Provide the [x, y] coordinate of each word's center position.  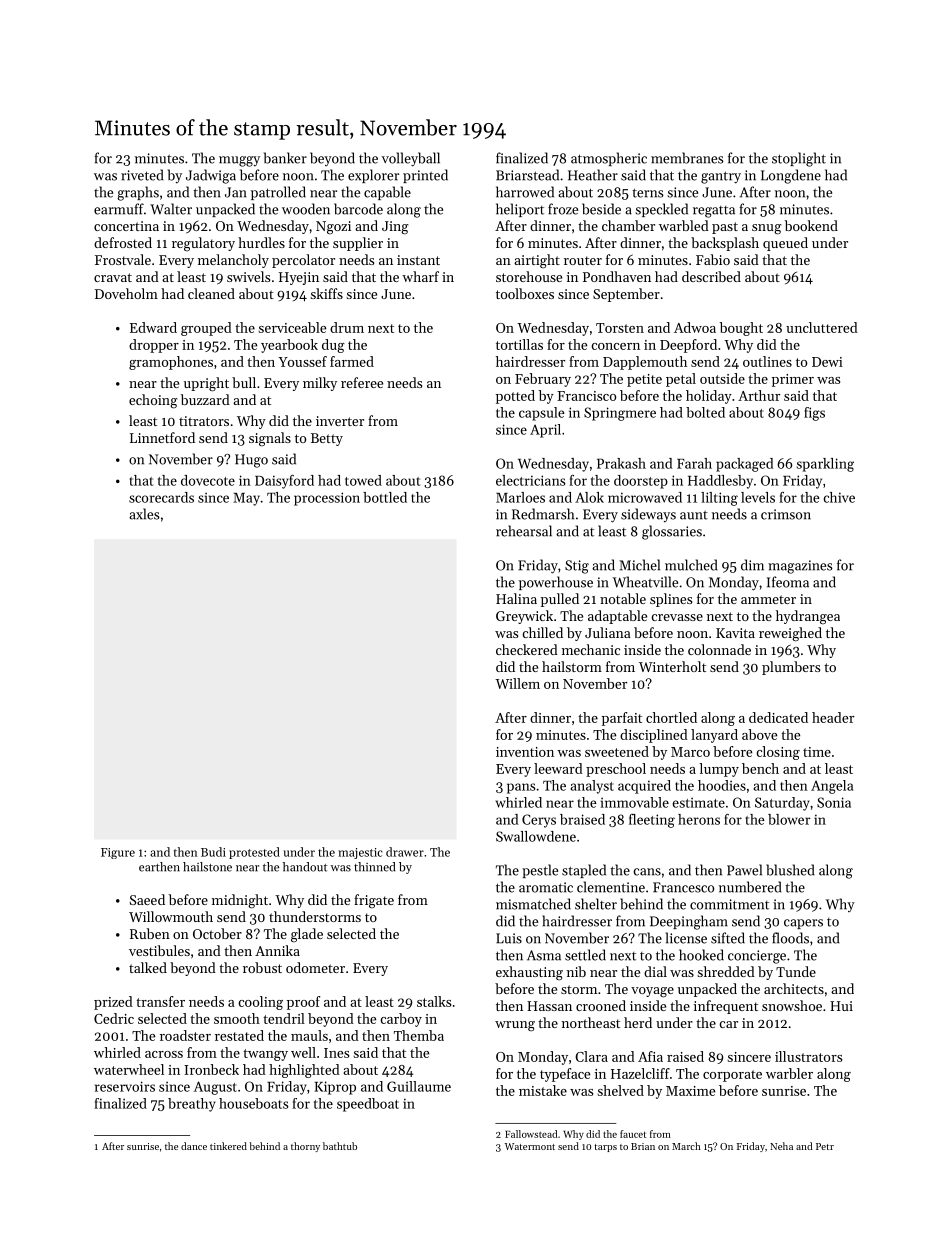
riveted [142, 175]
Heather [593, 175]
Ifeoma [788, 582]
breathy [192, 1105]
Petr [825, 1146]
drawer [405, 852]
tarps [605, 1148]
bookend [811, 225]
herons [699, 819]
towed [363, 480]
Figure [118, 853]
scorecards [161, 497]
